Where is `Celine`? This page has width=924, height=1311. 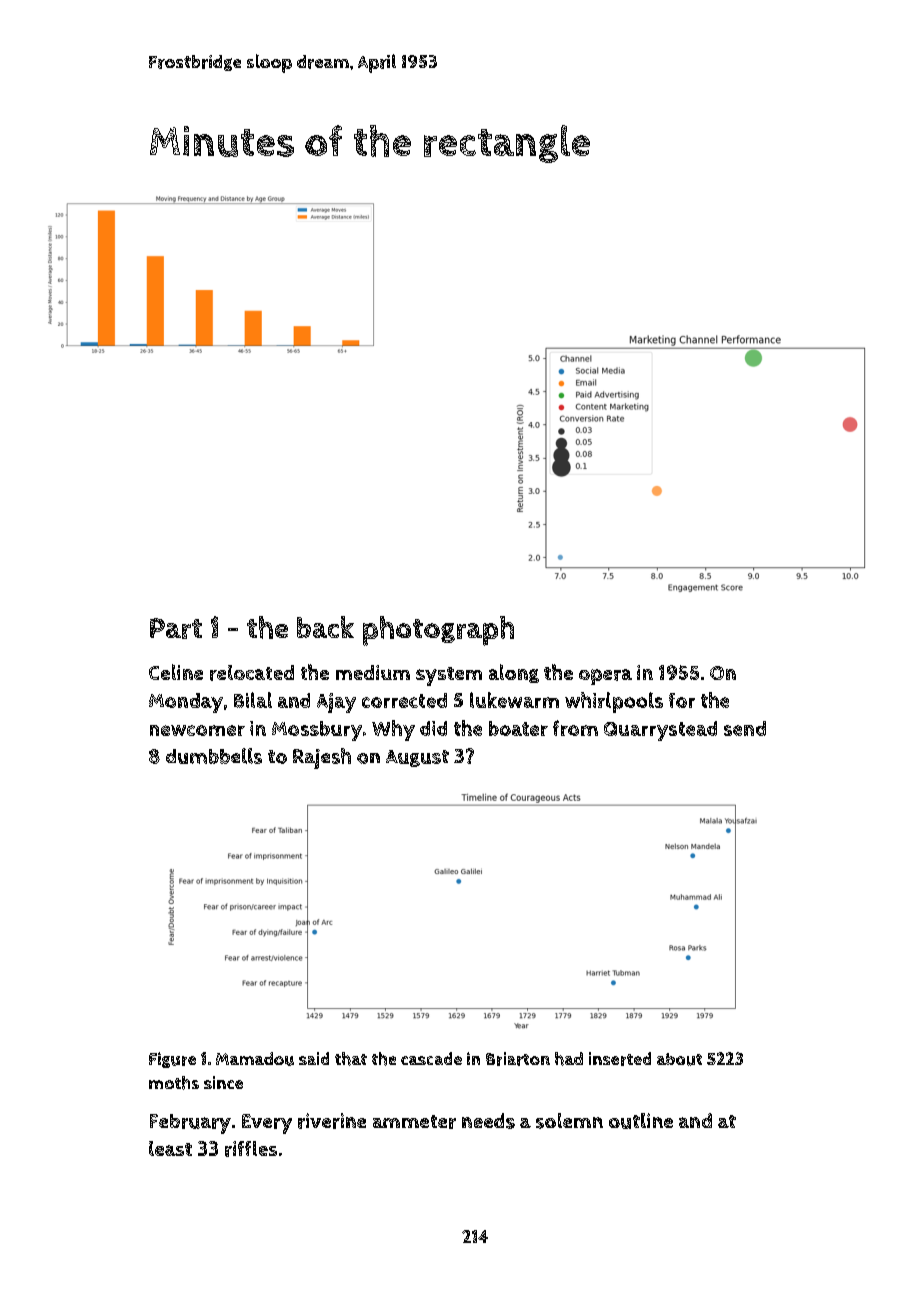
Celine is located at coordinates (176, 672).
